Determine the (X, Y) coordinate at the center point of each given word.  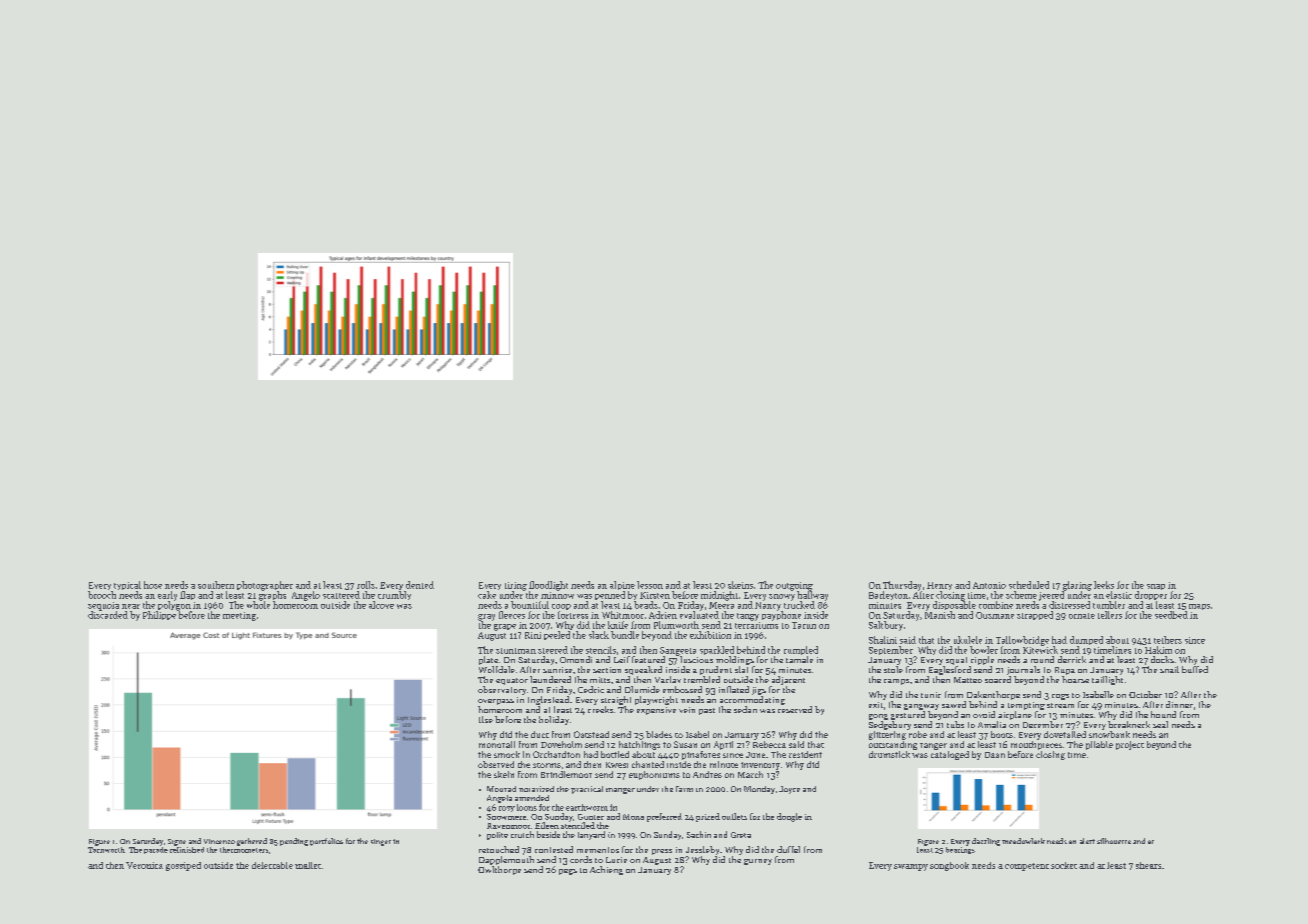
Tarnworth (106, 850)
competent (1027, 867)
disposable (954, 605)
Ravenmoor (508, 826)
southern (216, 585)
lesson (650, 585)
